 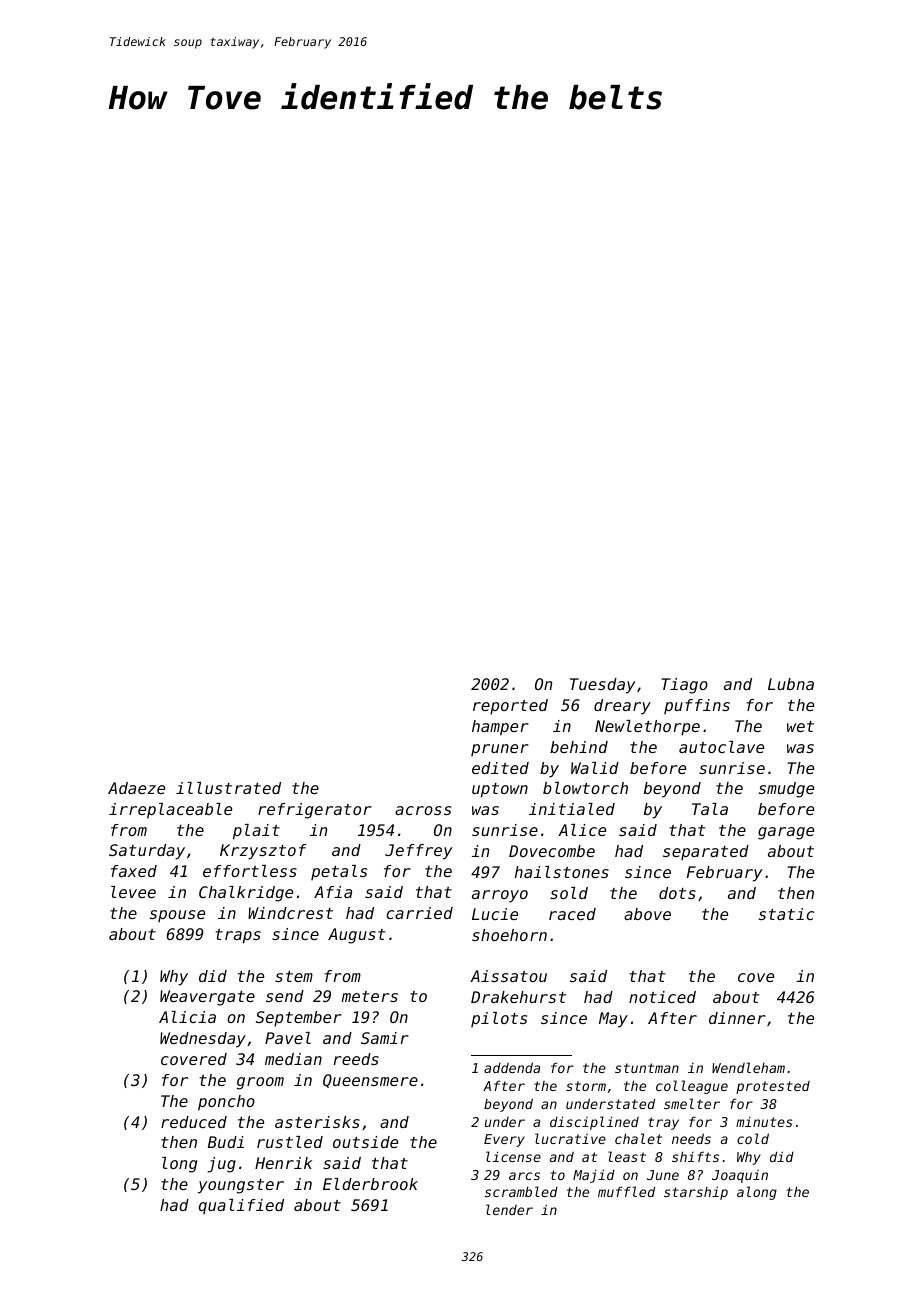 I want to click on carried, so click(x=419, y=913).
